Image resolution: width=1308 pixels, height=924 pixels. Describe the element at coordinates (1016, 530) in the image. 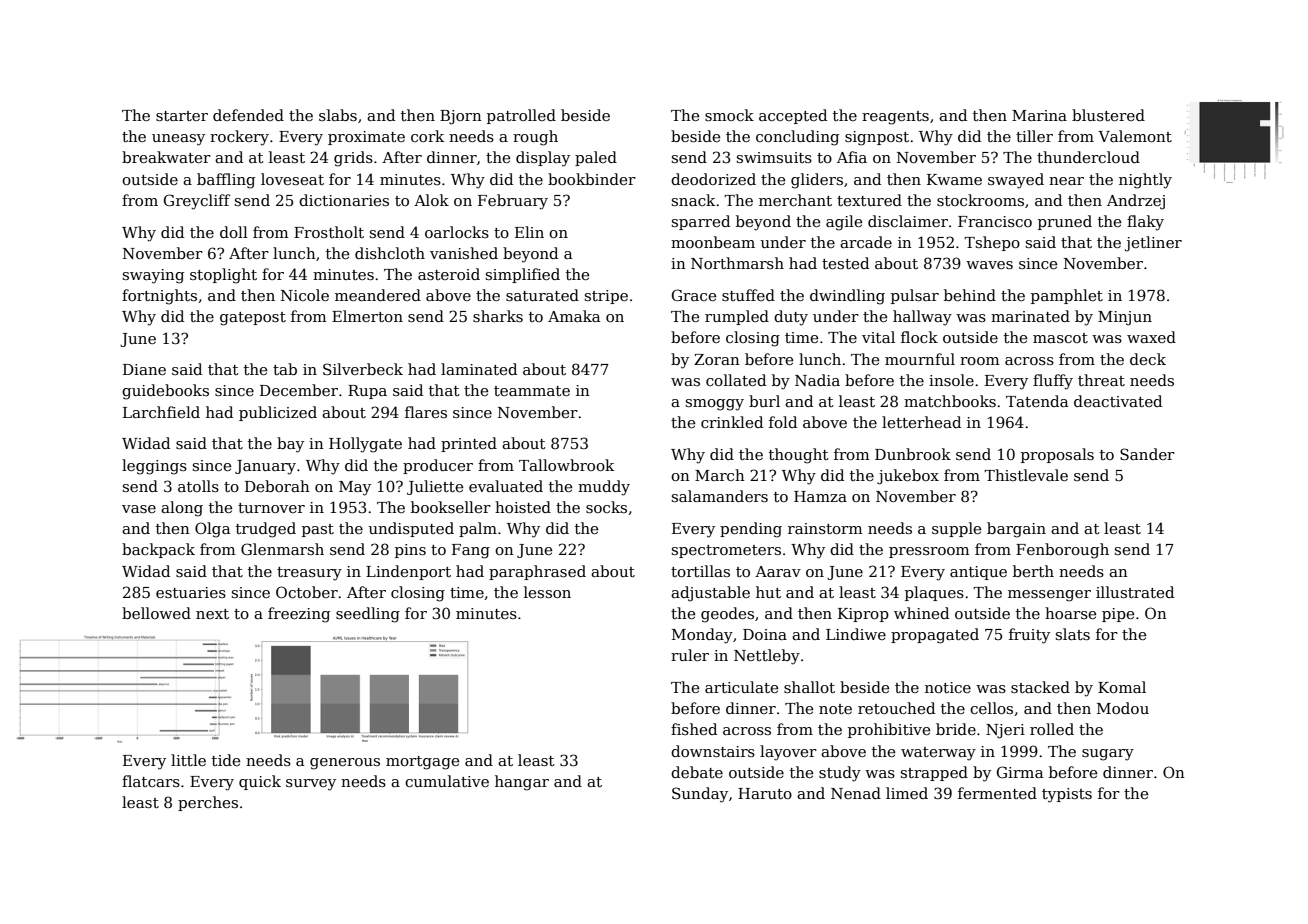

I see `bargain` at that location.
